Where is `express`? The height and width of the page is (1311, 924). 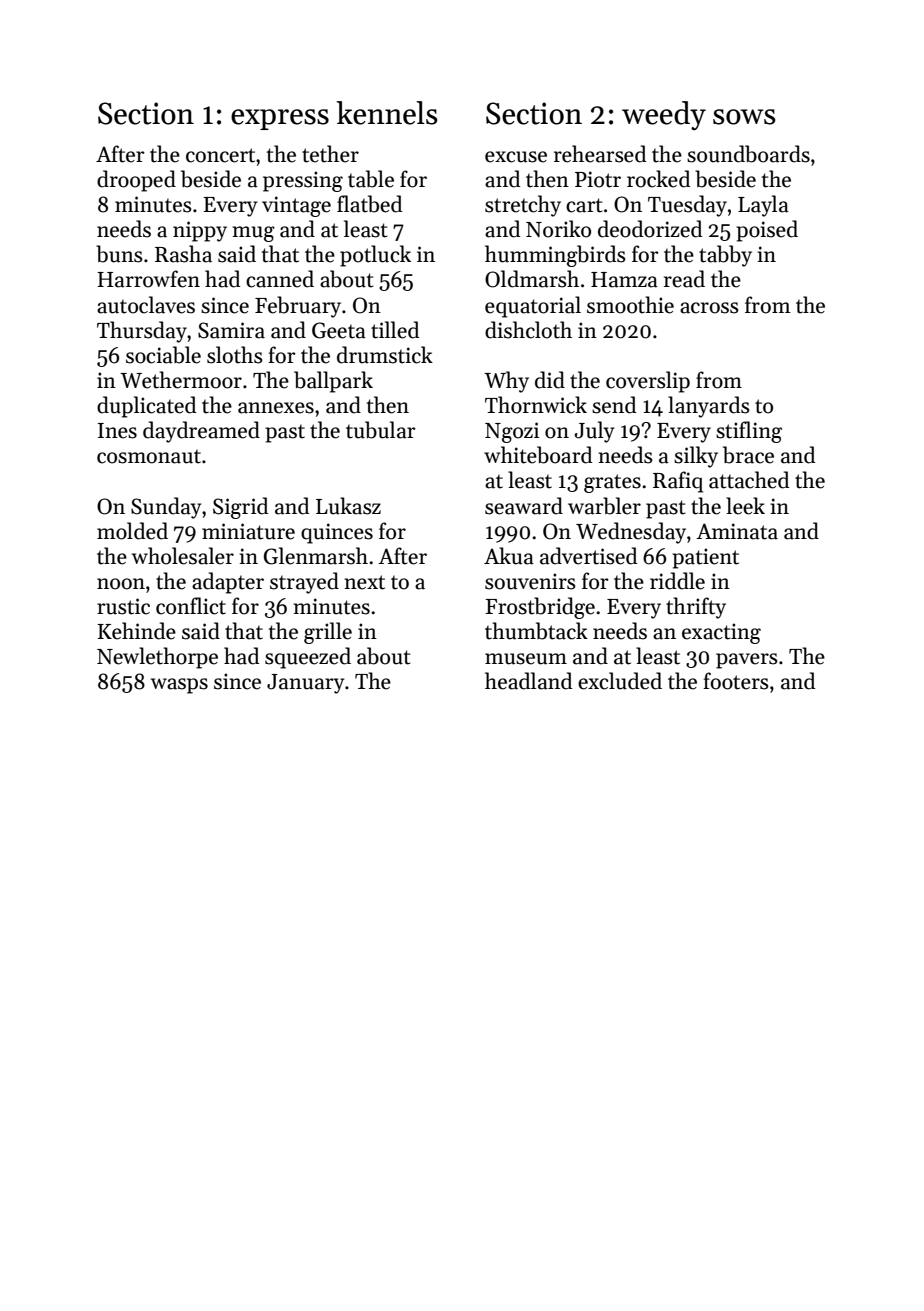
express is located at coordinates (280, 119).
